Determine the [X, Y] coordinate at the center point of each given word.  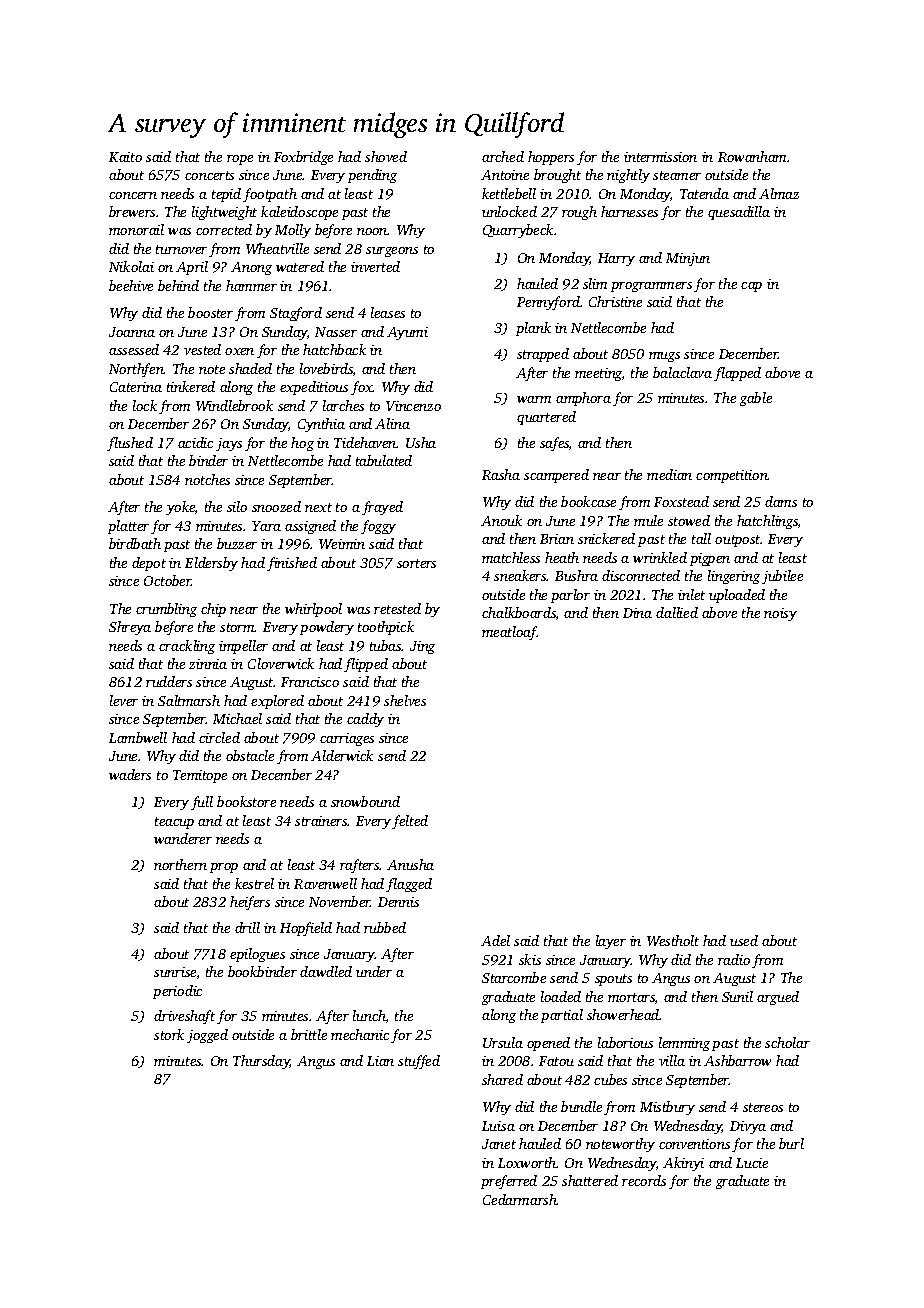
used [744, 940]
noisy [780, 614]
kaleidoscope [299, 213]
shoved [386, 156]
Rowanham [752, 156]
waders [130, 774]
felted [410, 822]
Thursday [261, 1062]
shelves [405, 700]
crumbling [166, 610]
